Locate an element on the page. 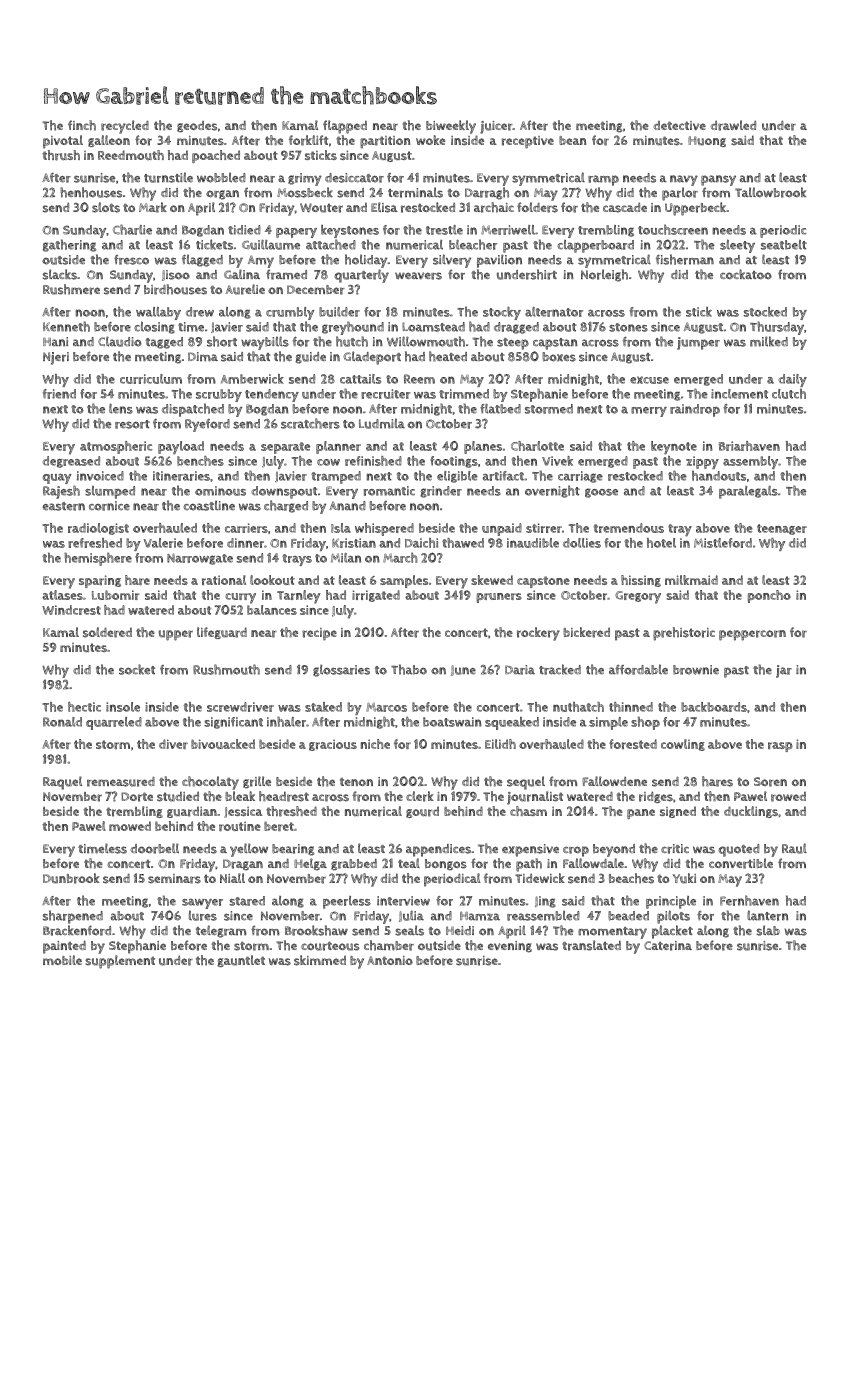 The width and height of the document is (849, 1400). brownie is located at coordinates (696, 670).
